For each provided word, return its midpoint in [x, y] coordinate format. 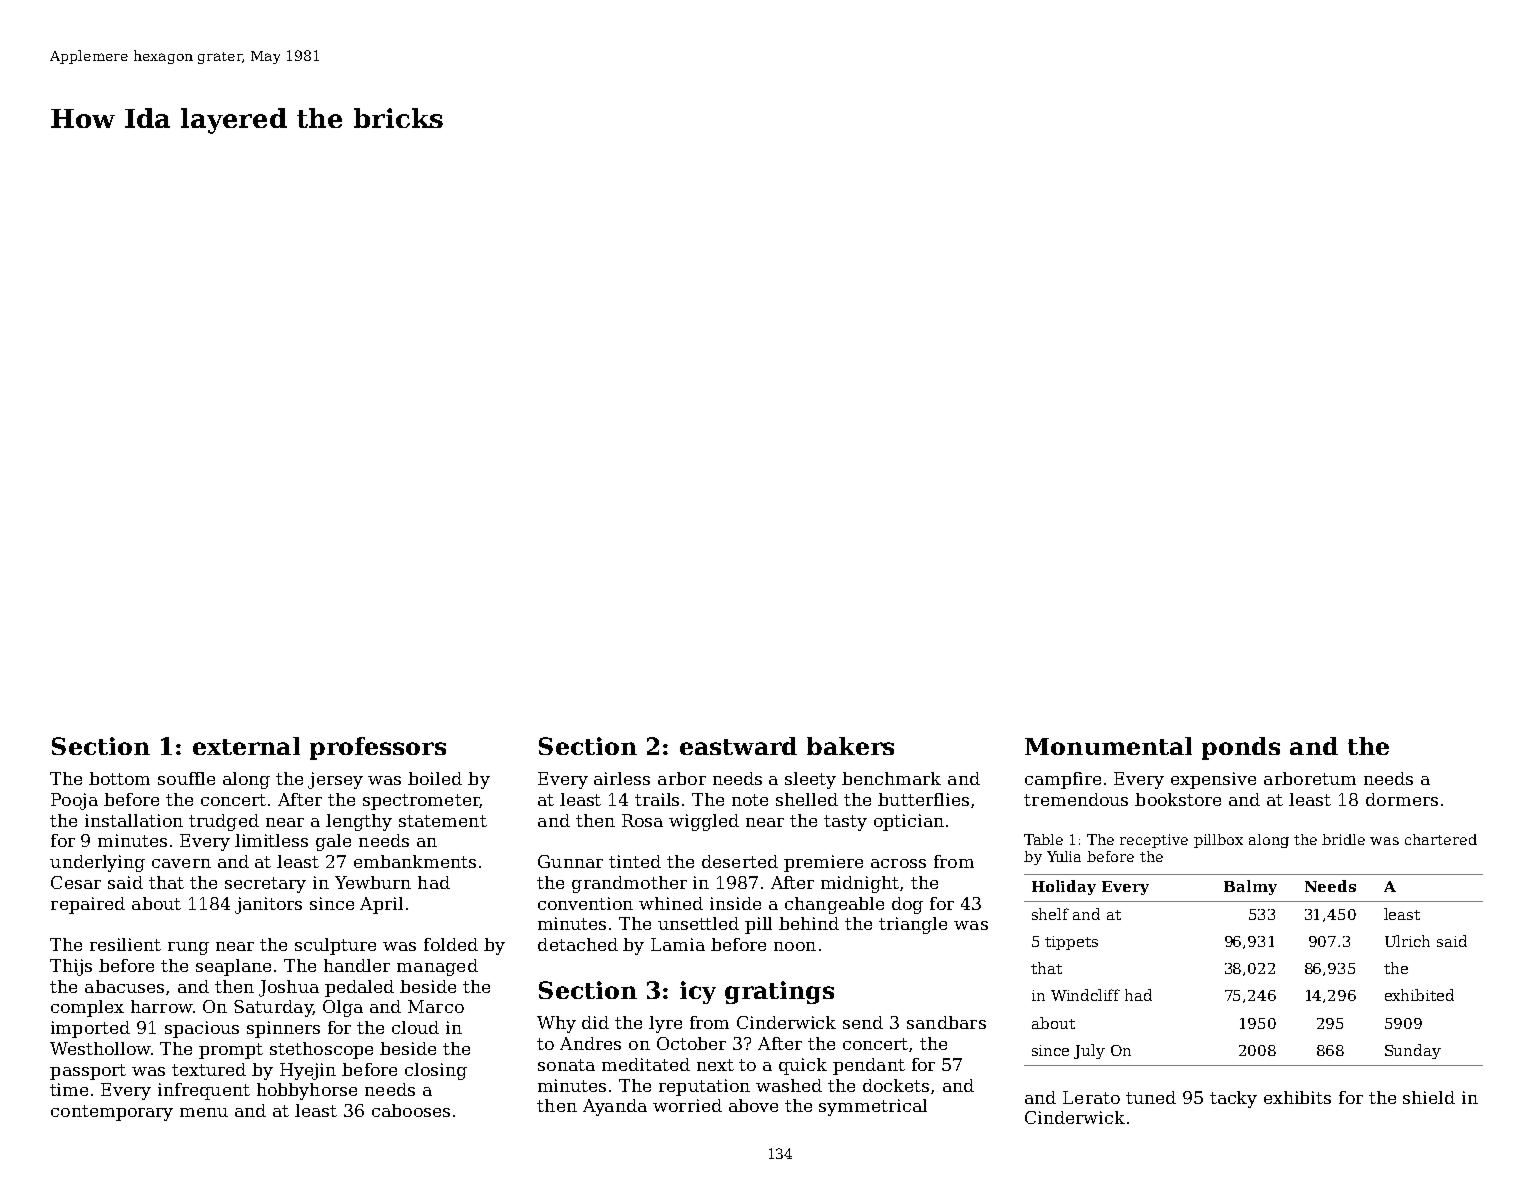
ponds [1241, 748]
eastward [738, 746]
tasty [845, 823]
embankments [415, 861]
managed [437, 967]
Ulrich [1407, 941]
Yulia [1064, 856]
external [246, 746]
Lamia [678, 944]
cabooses [411, 1110]
